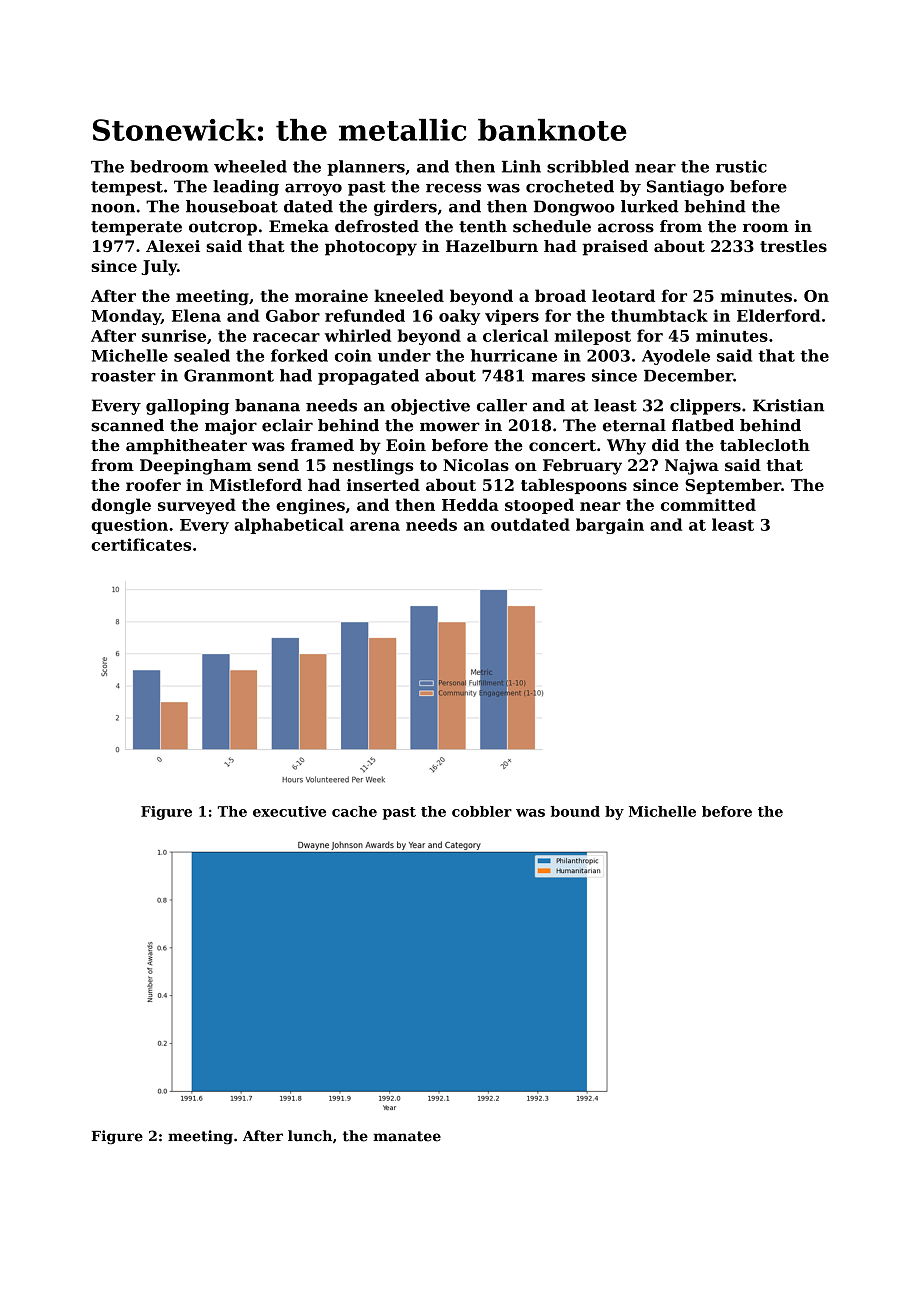 Image resolution: width=924 pixels, height=1308 pixels. What do you see at coordinates (407, 1136) in the image?
I see `manatee` at bounding box center [407, 1136].
